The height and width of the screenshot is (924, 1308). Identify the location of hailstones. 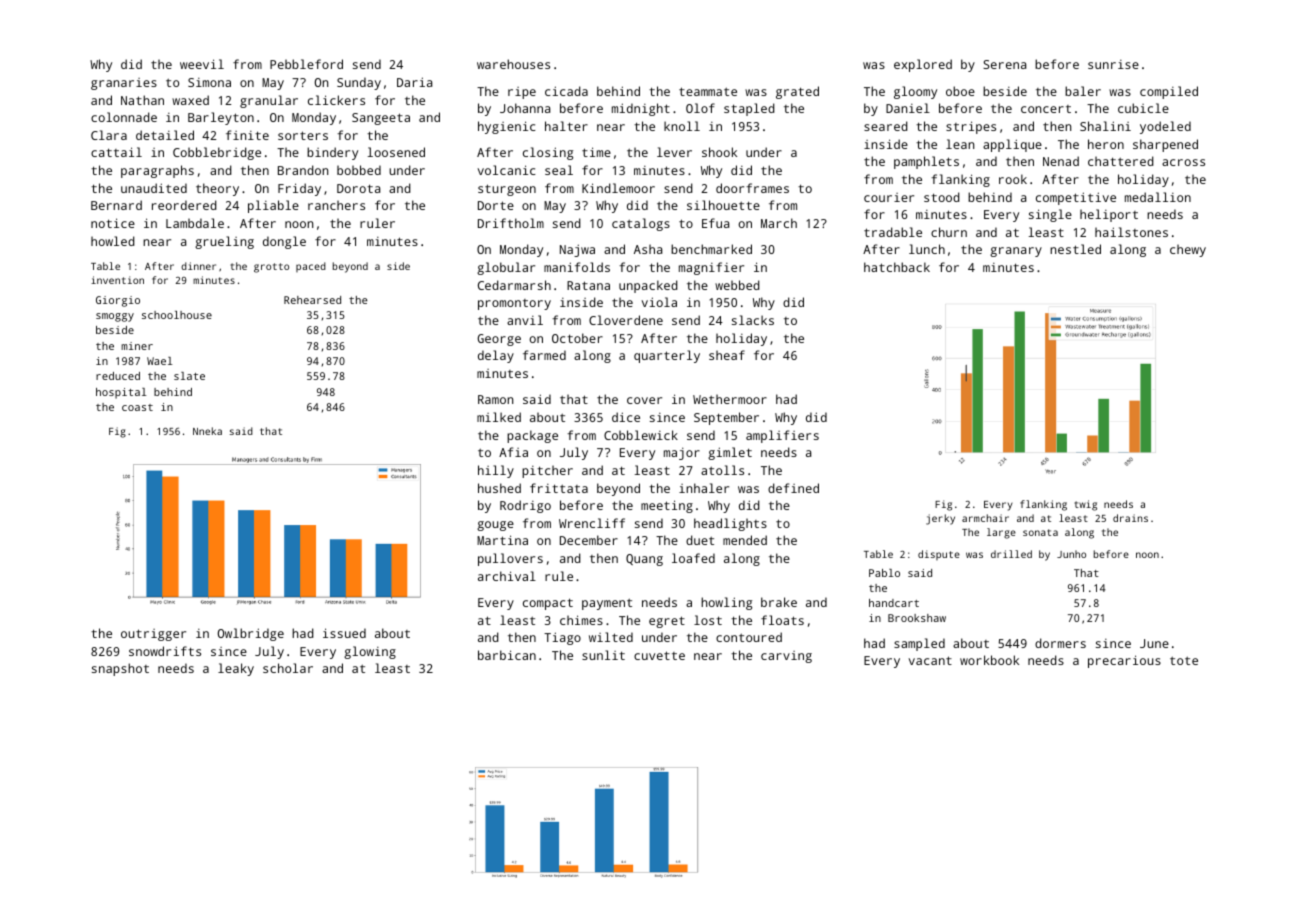
(1131, 232).
